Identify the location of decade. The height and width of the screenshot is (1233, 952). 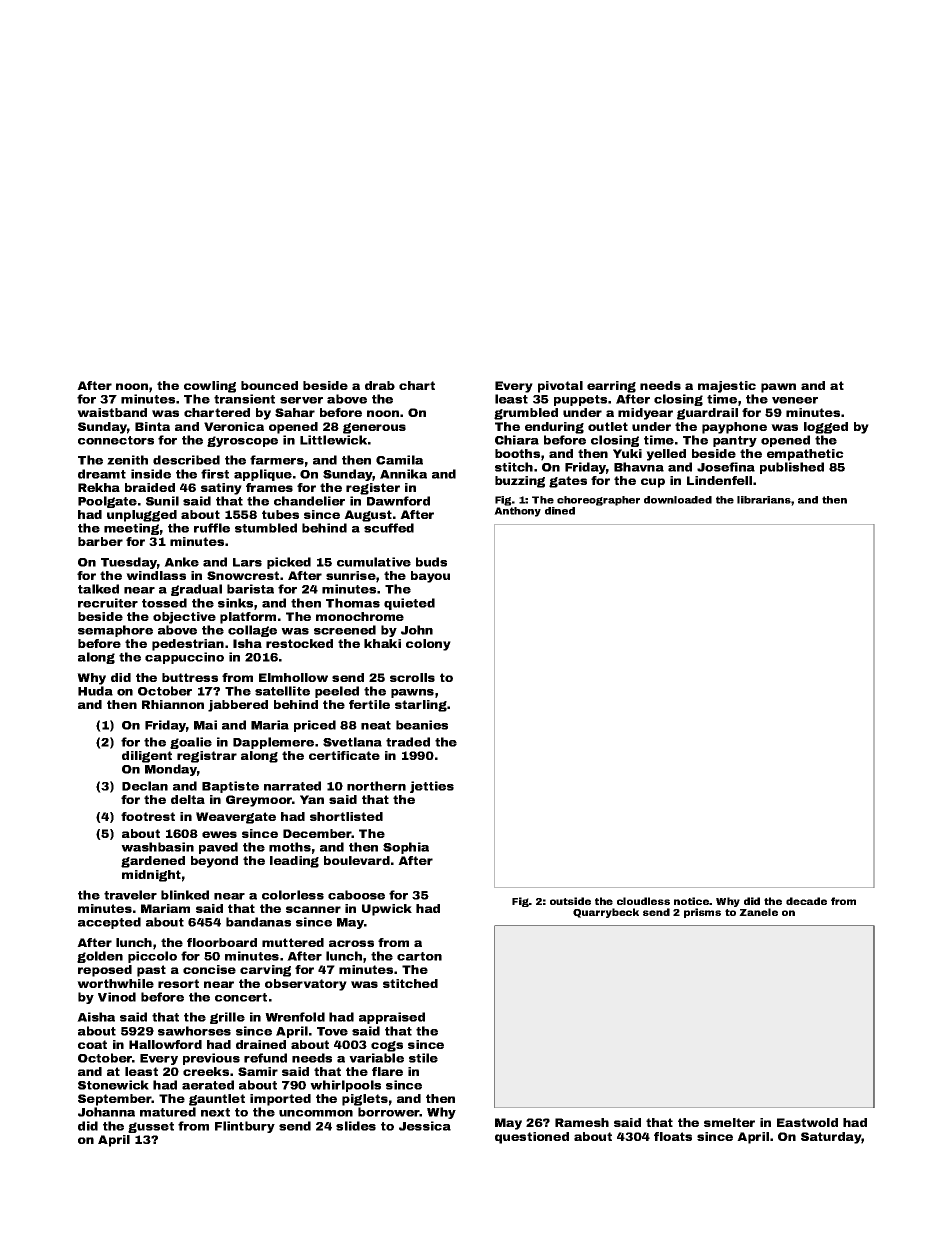
(806, 901).
